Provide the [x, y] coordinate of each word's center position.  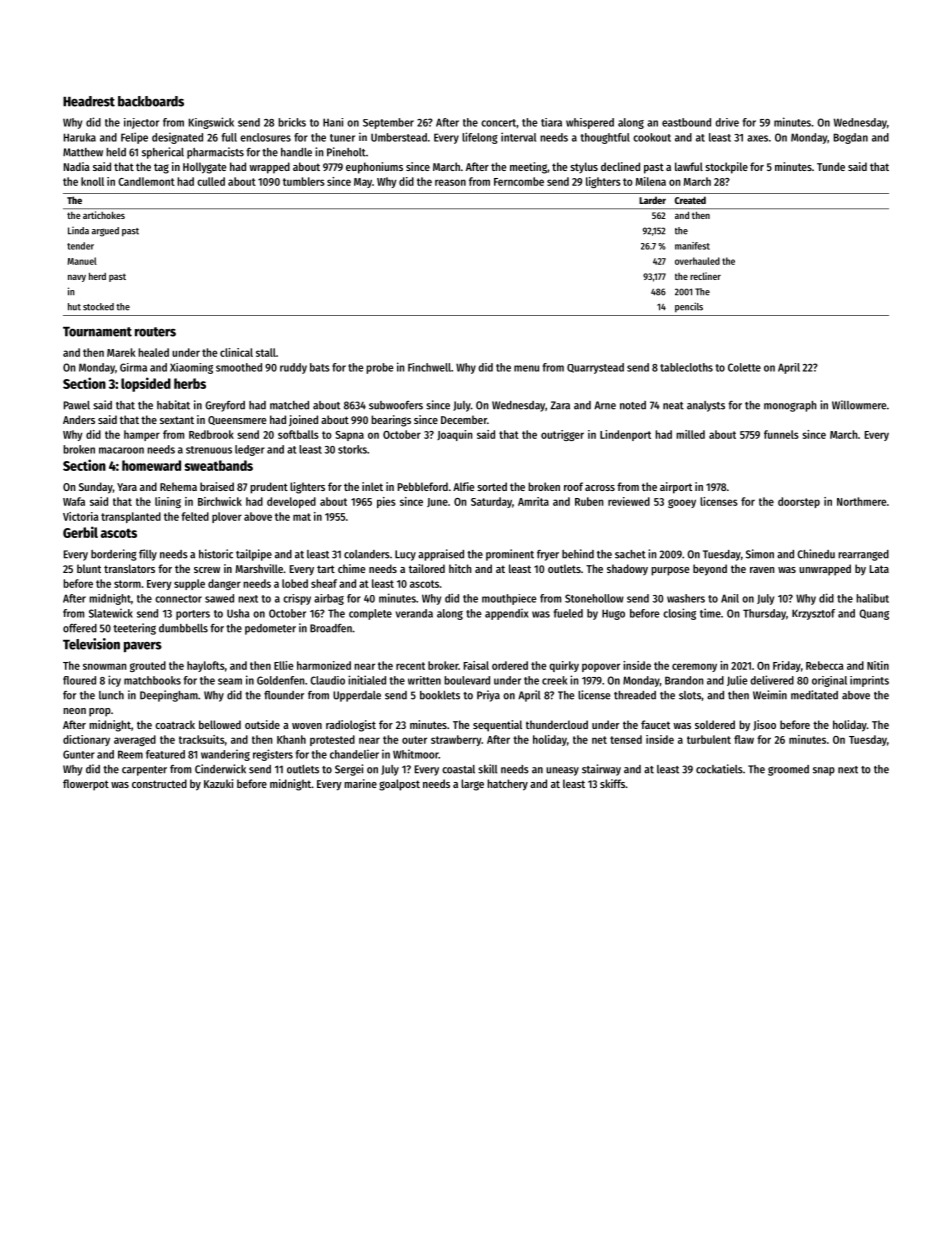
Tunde [831, 166]
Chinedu [816, 554]
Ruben [589, 501]
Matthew [83, 152]
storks [352, 449]
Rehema [178, 486]
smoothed [239, 367]
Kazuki [218, 783]
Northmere [862, 501]
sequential [497, 726]
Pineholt [346, 152]
